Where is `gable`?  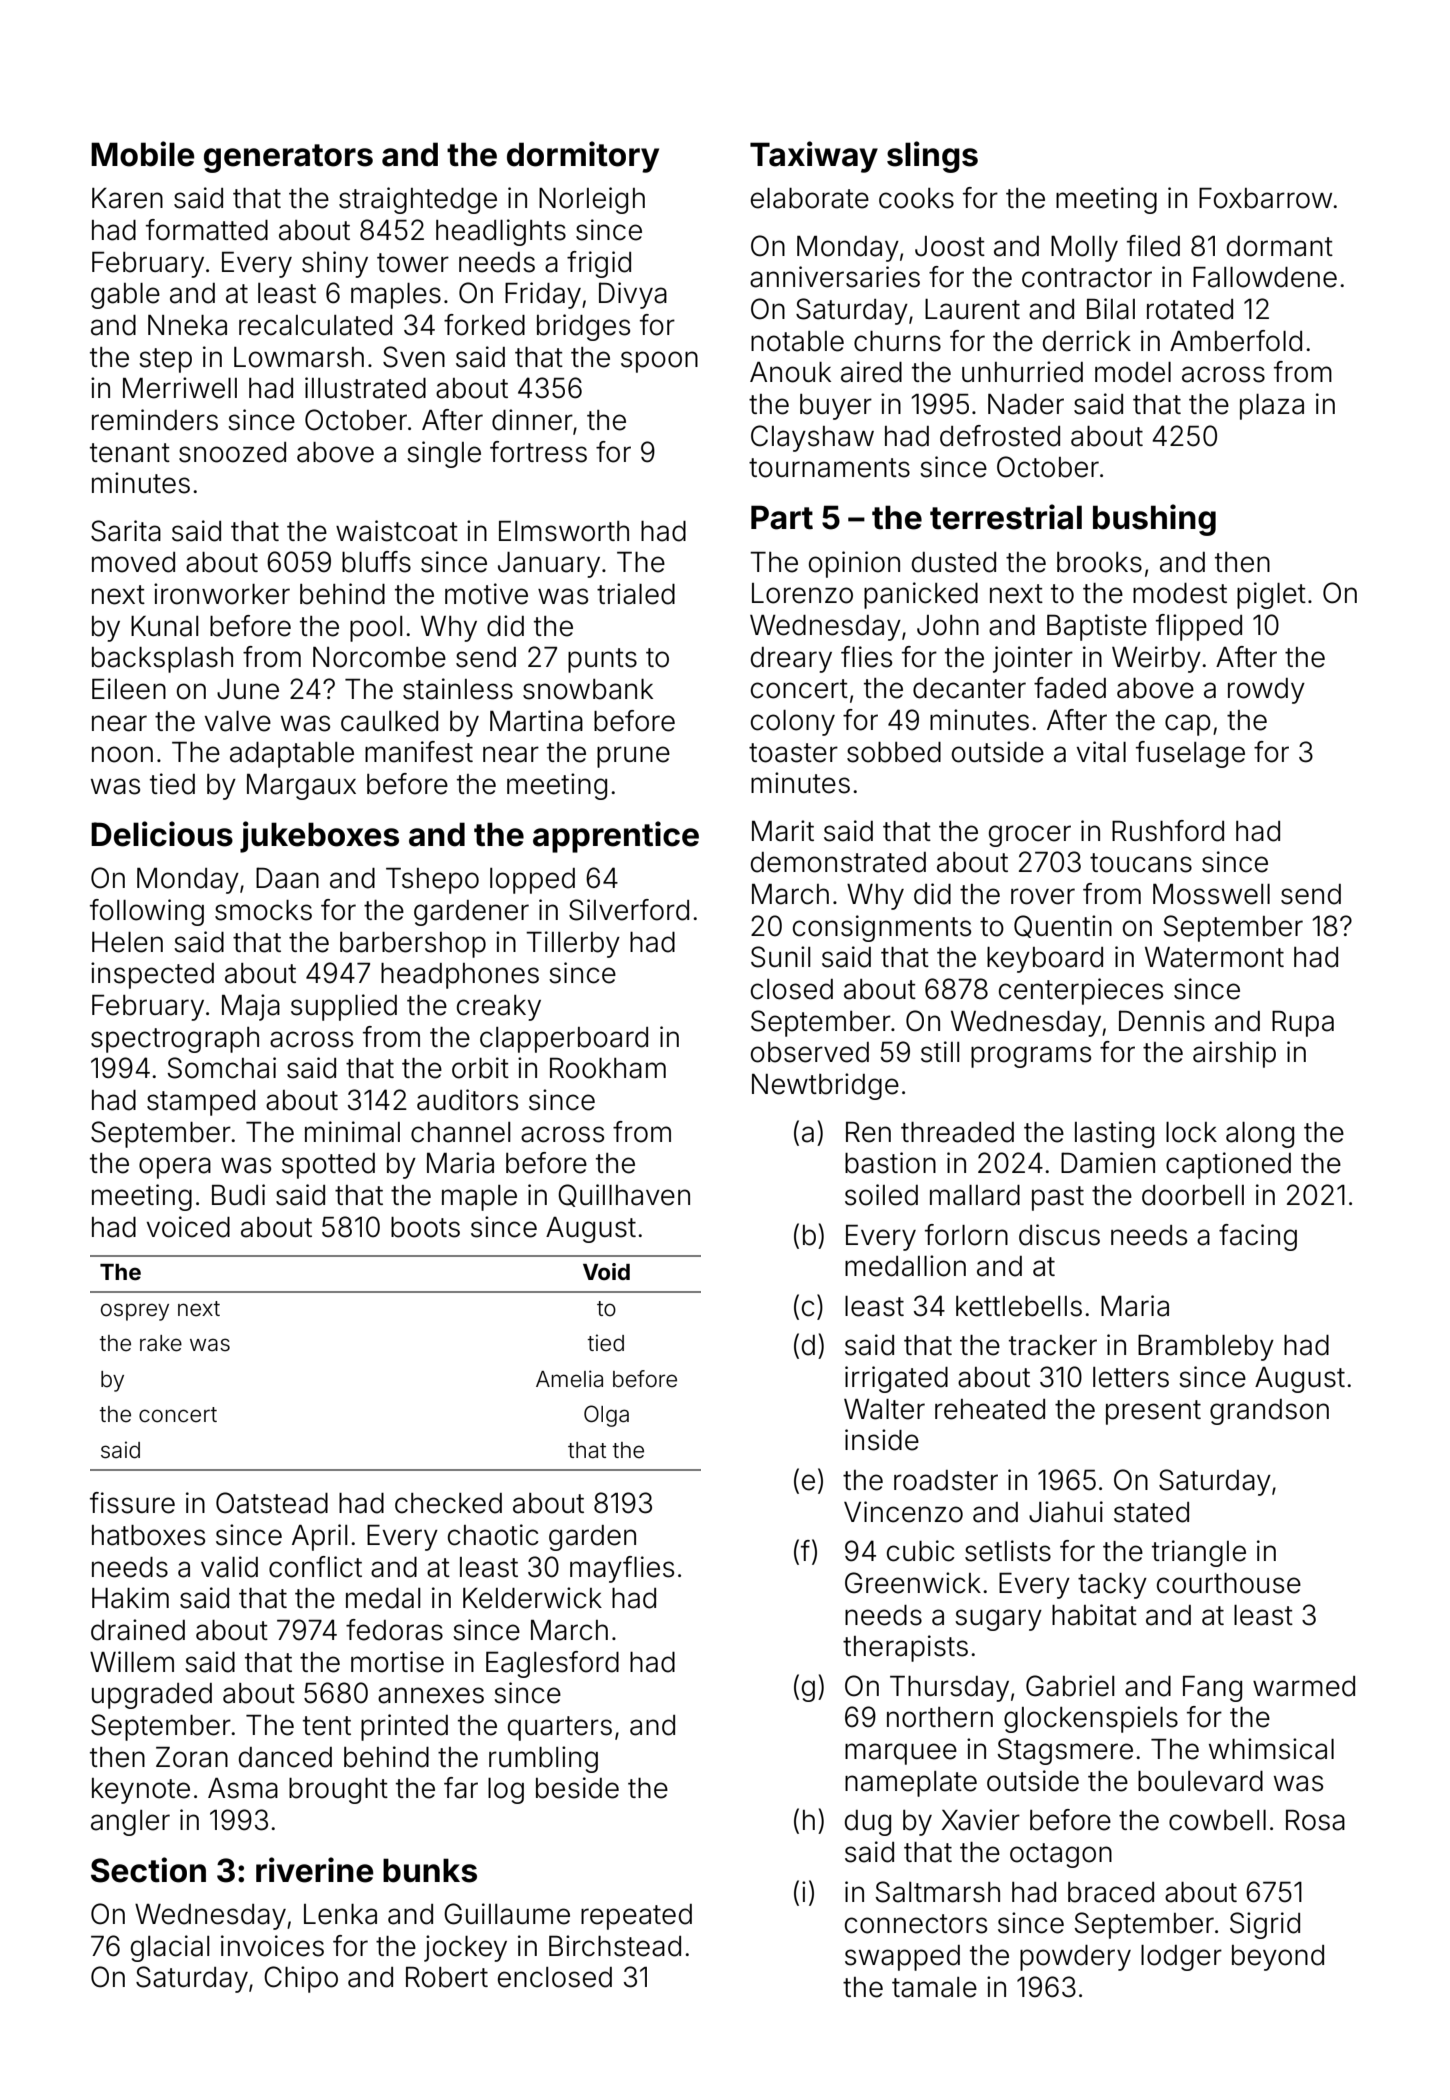 gable is located at coordinates (125, 296).
